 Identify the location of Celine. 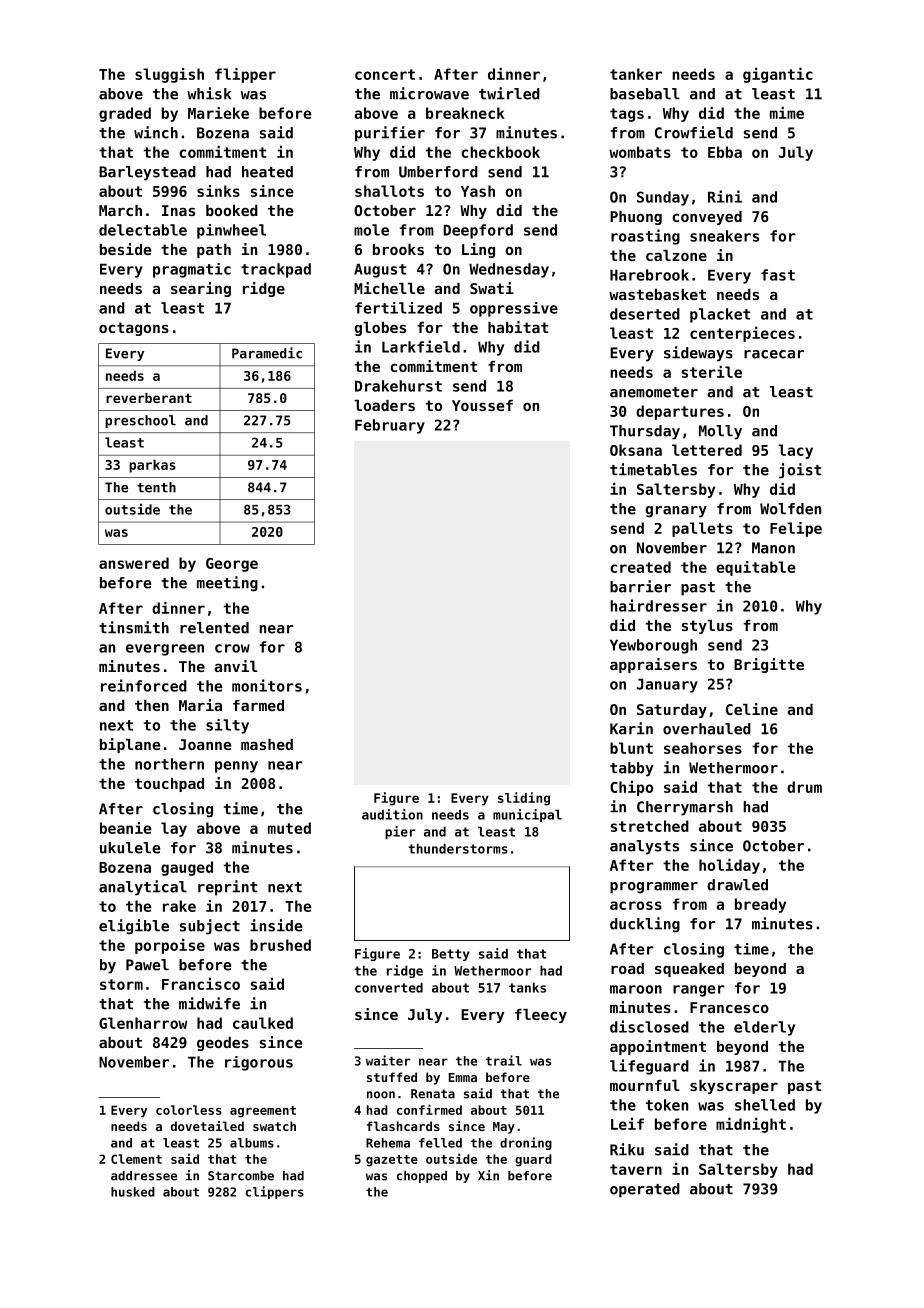
(752, 709).
